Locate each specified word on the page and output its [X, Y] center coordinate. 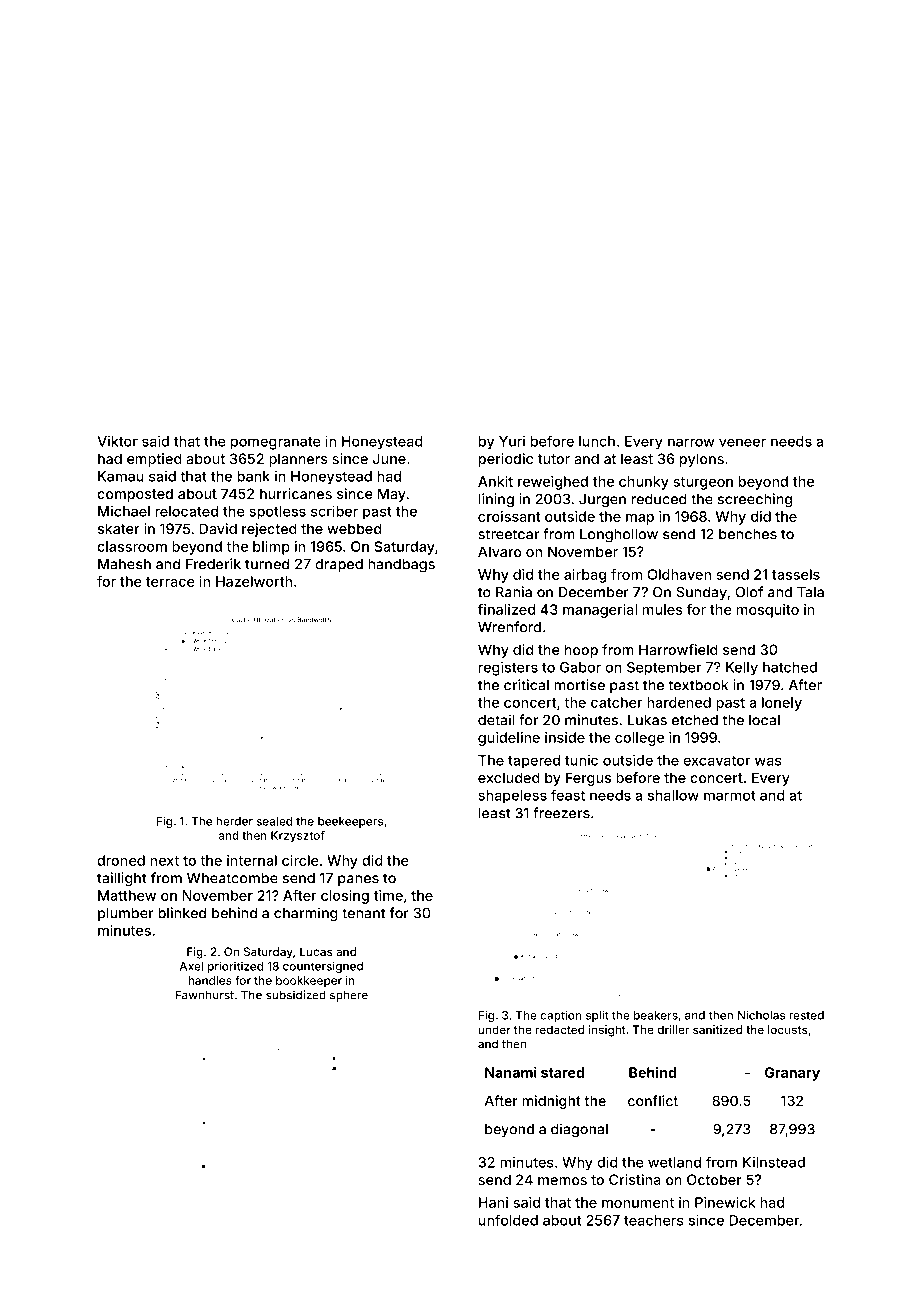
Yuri [512, 441]
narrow [691, 442]
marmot [730, 796]
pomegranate [276, 443]
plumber [125, 914]
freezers [561, 813]
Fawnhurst [205, 995]
